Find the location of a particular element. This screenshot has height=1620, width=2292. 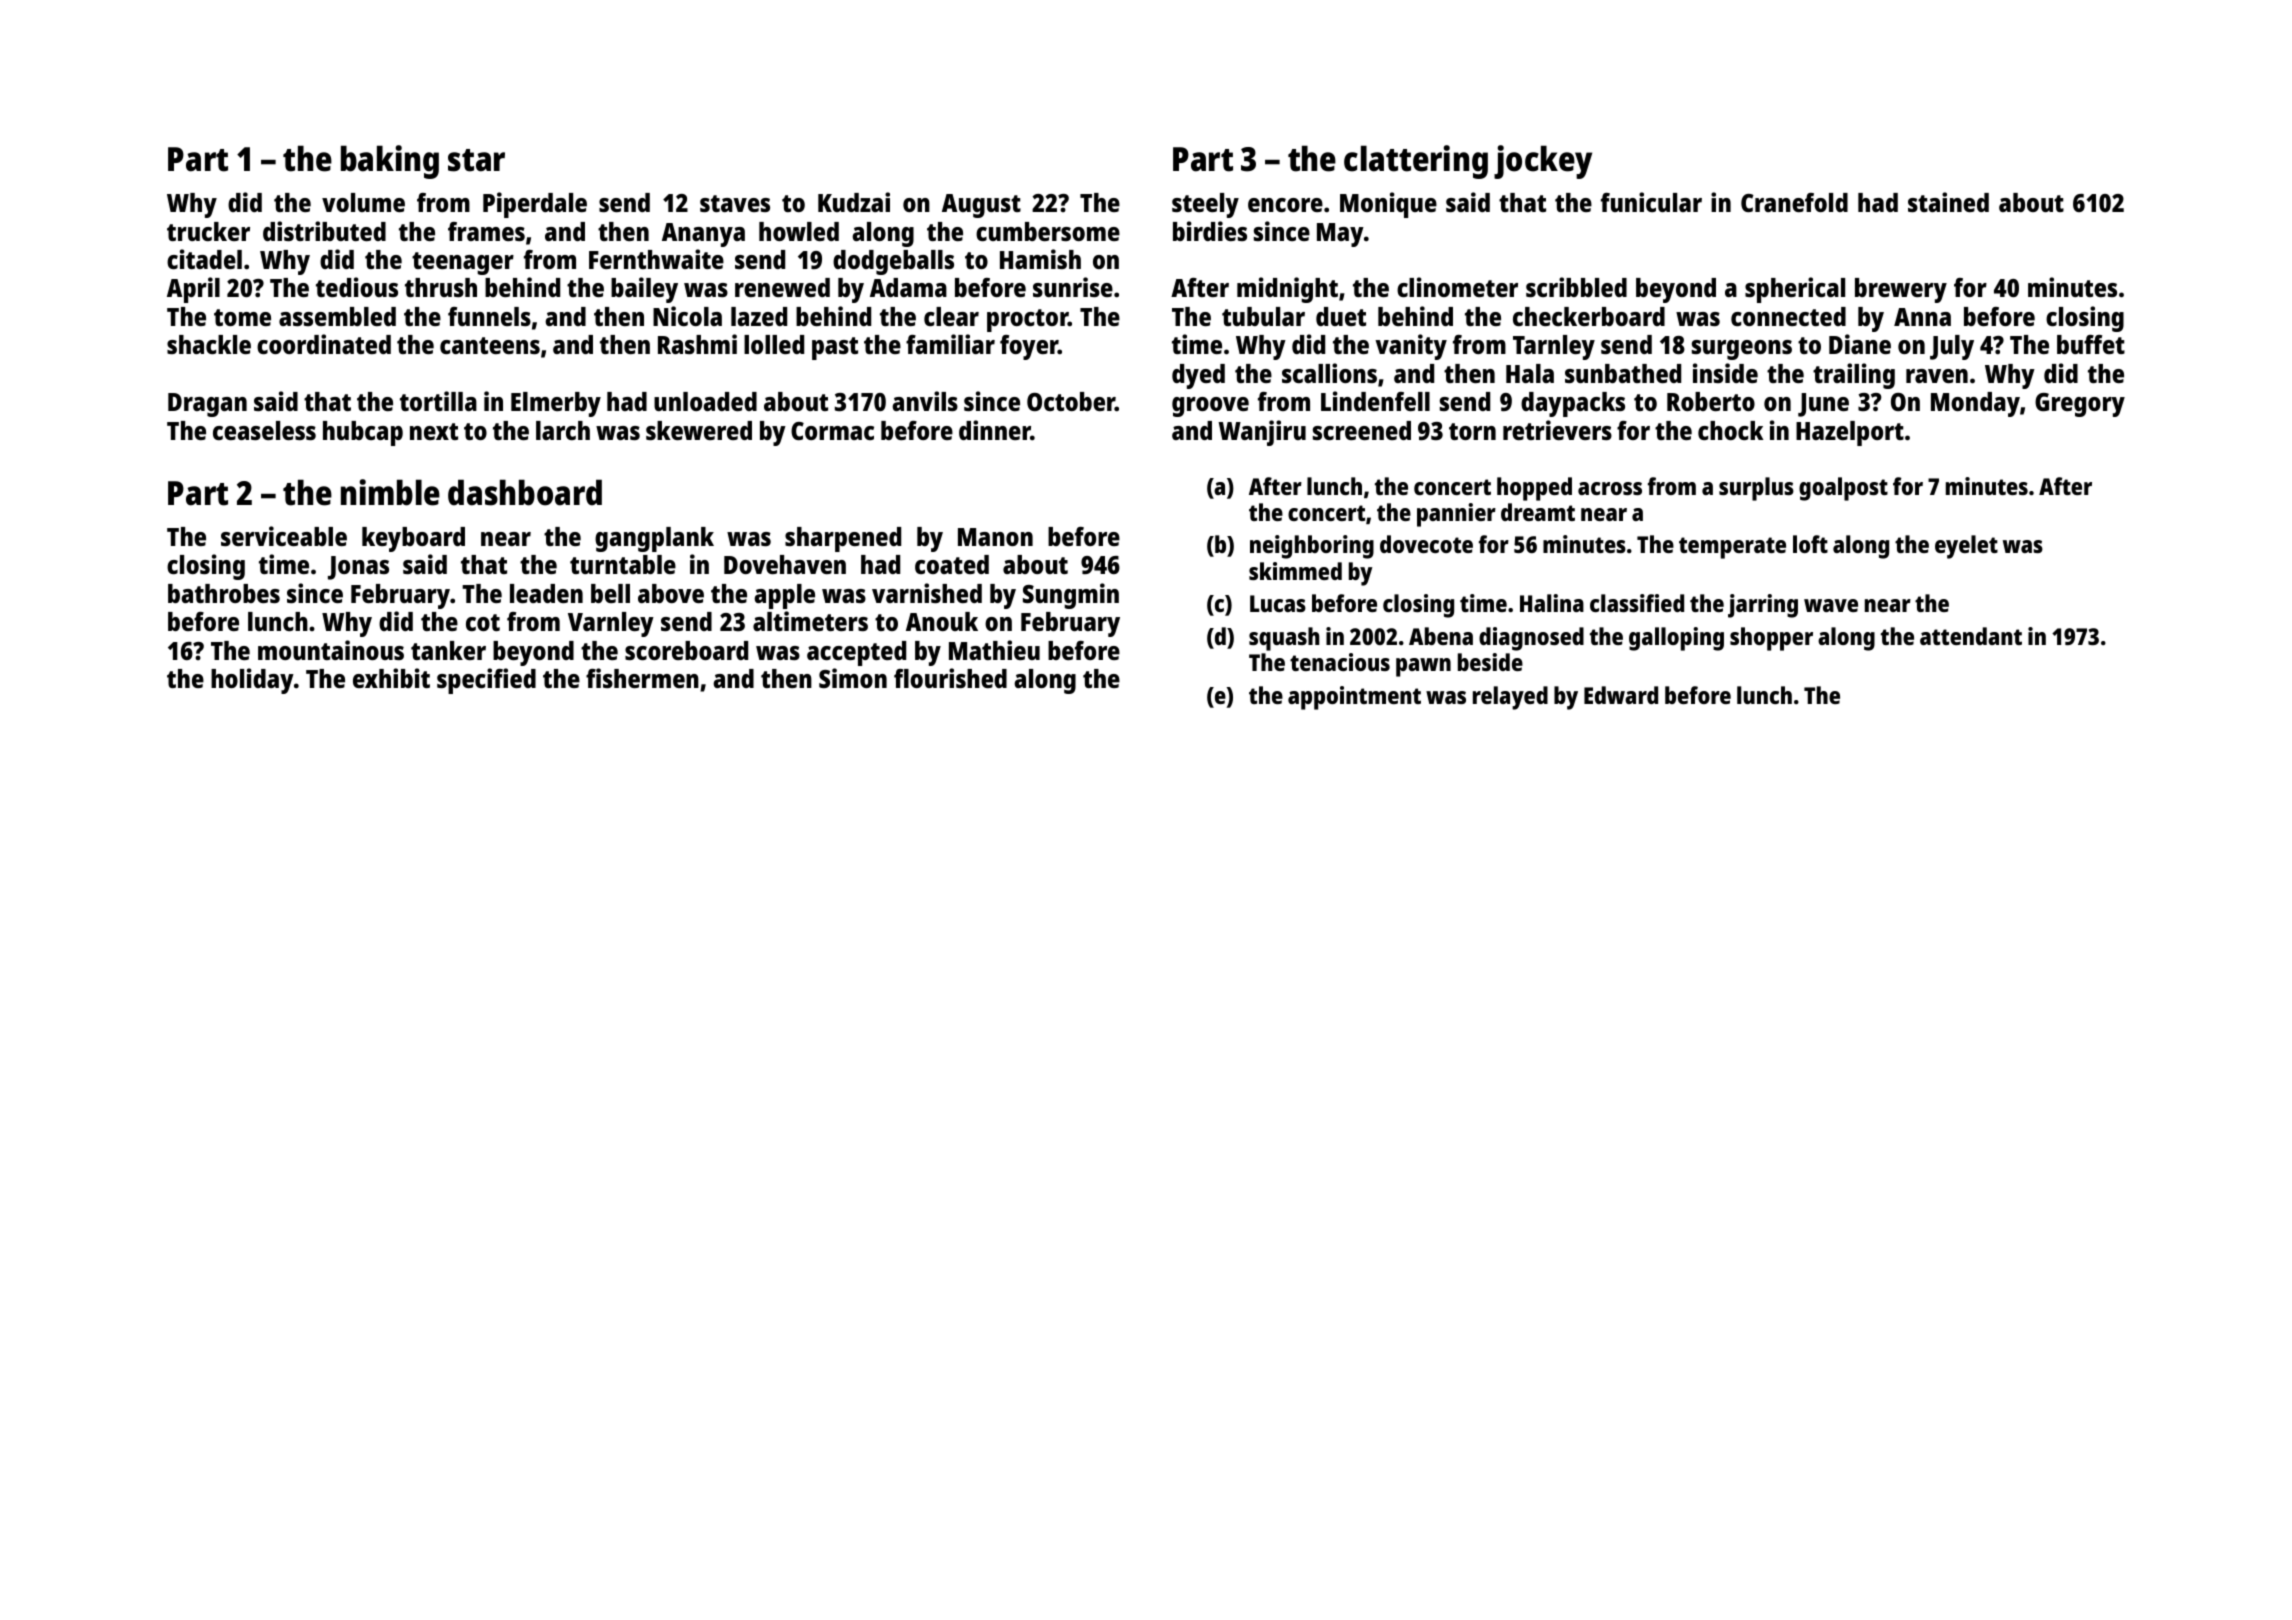

Elmerby is located at coordinates (556, 404).
